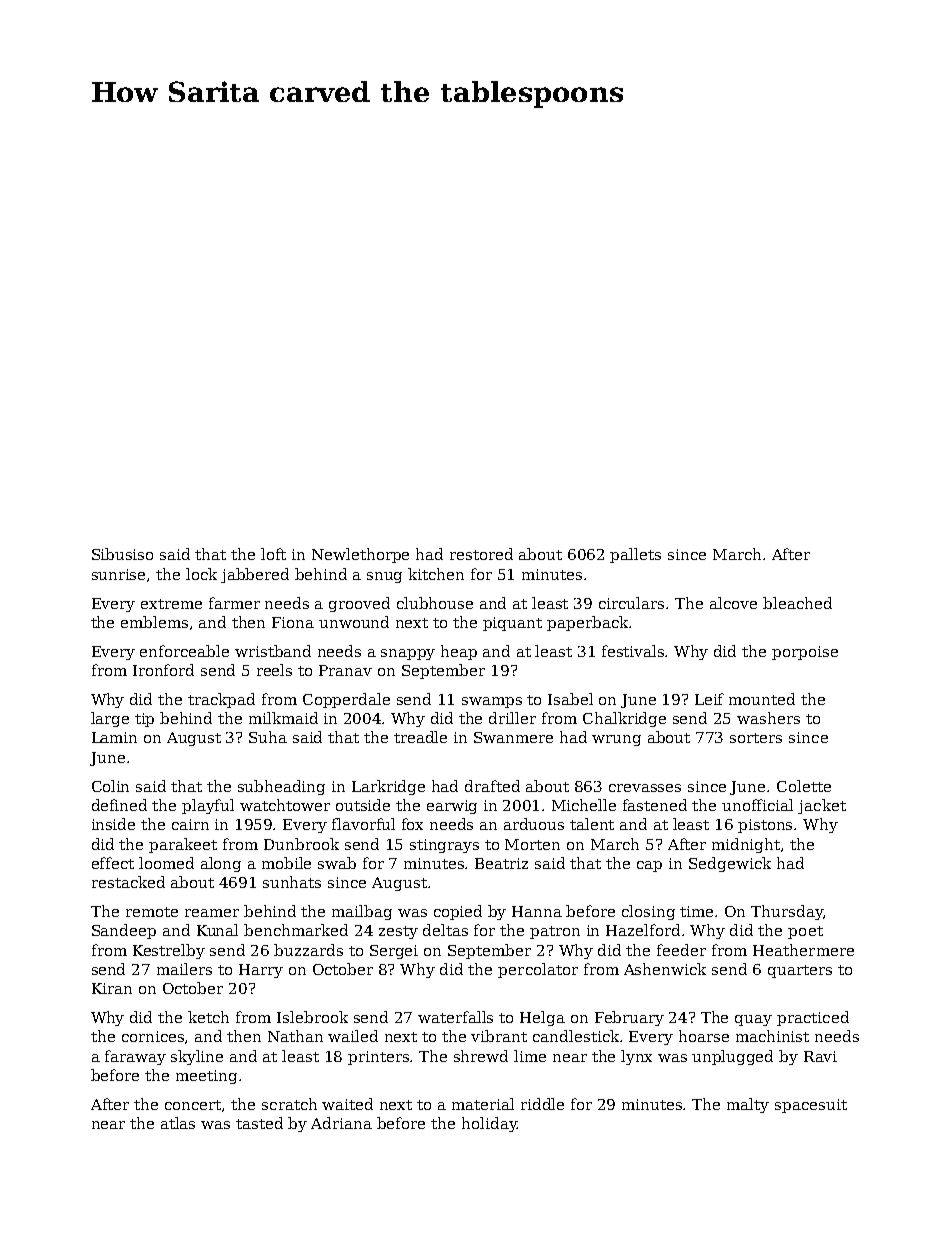 Image resolution: width=952 pixels, height=1233 pixels. Describe the element at coordinates (394, 952) in the image. I see `Sergei` at that location.
